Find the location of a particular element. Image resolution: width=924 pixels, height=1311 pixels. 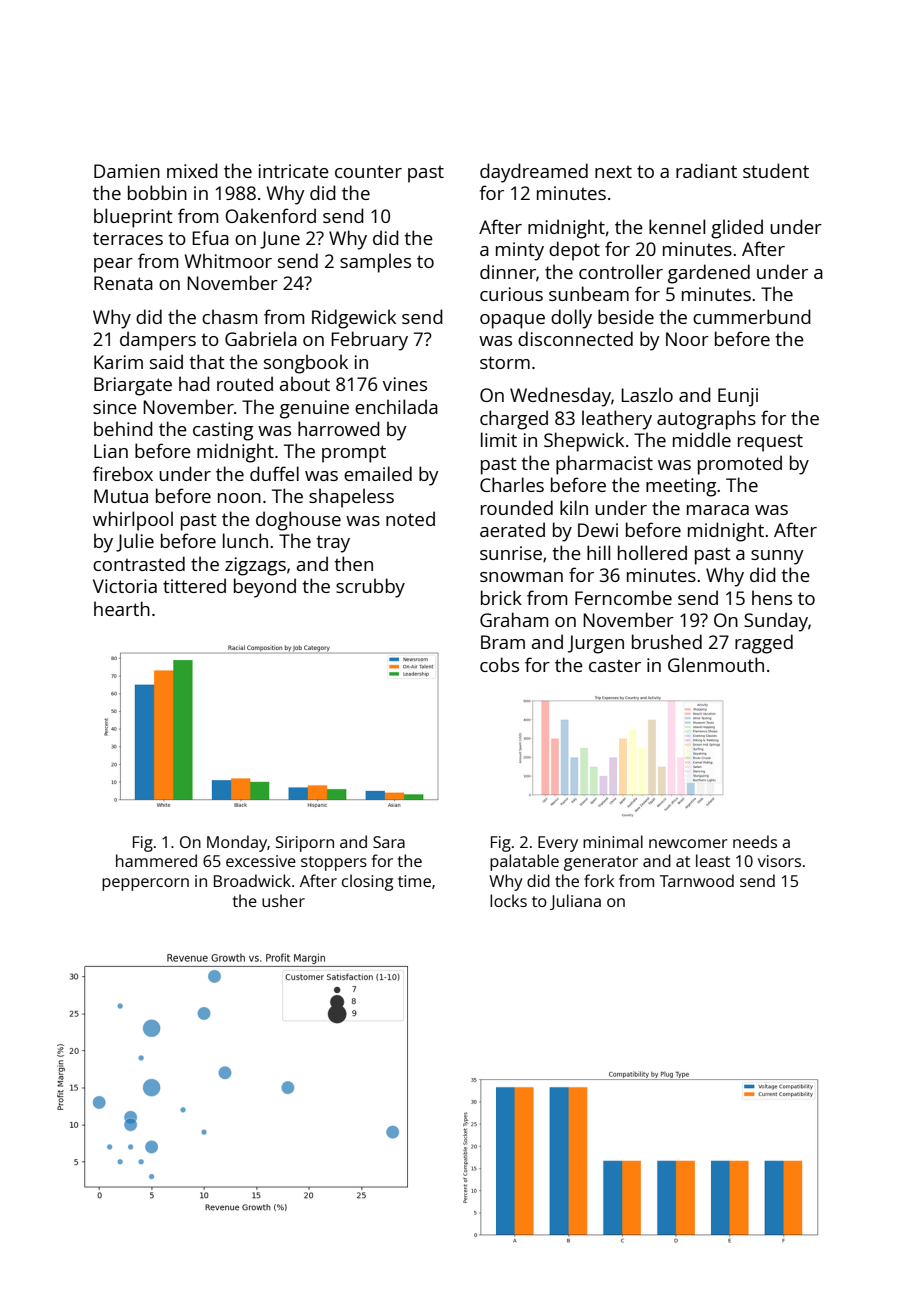

Tarnwood is located at coordinates (697, 880).
